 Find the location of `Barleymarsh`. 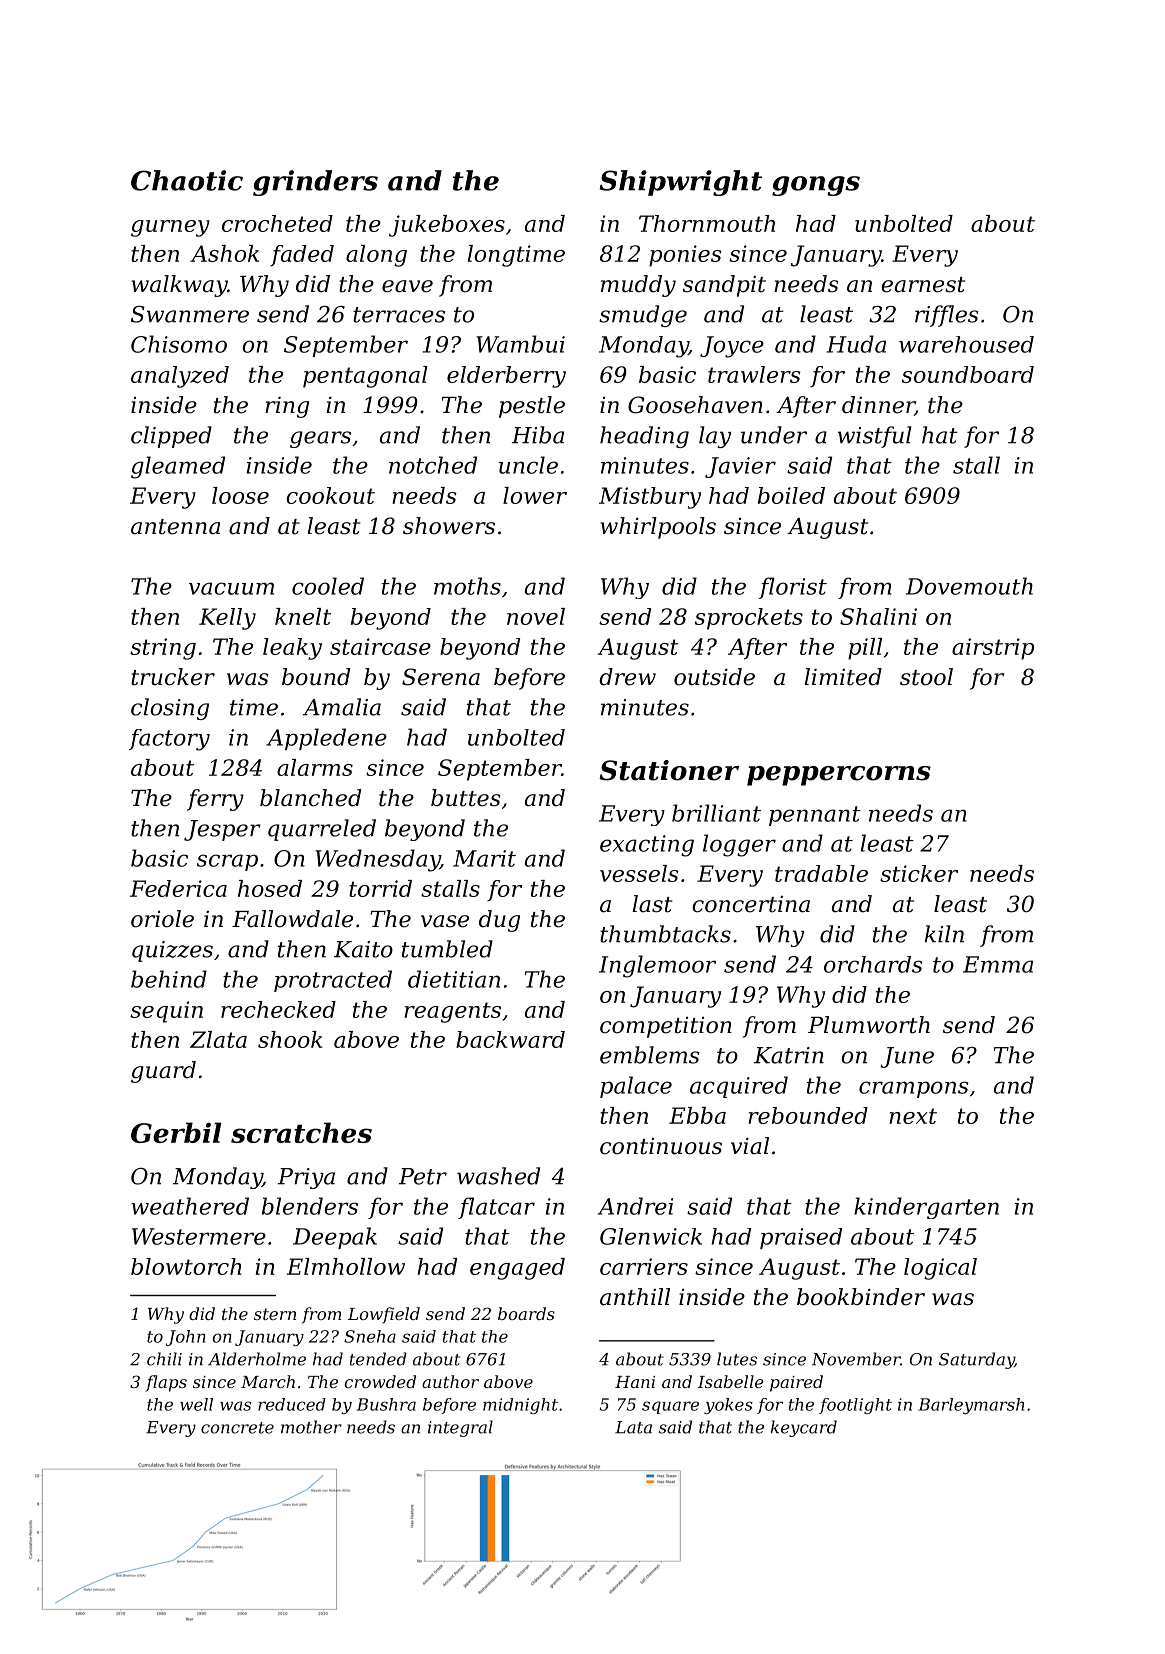

Barleymarsh is located at coordinates (971, 1406).
